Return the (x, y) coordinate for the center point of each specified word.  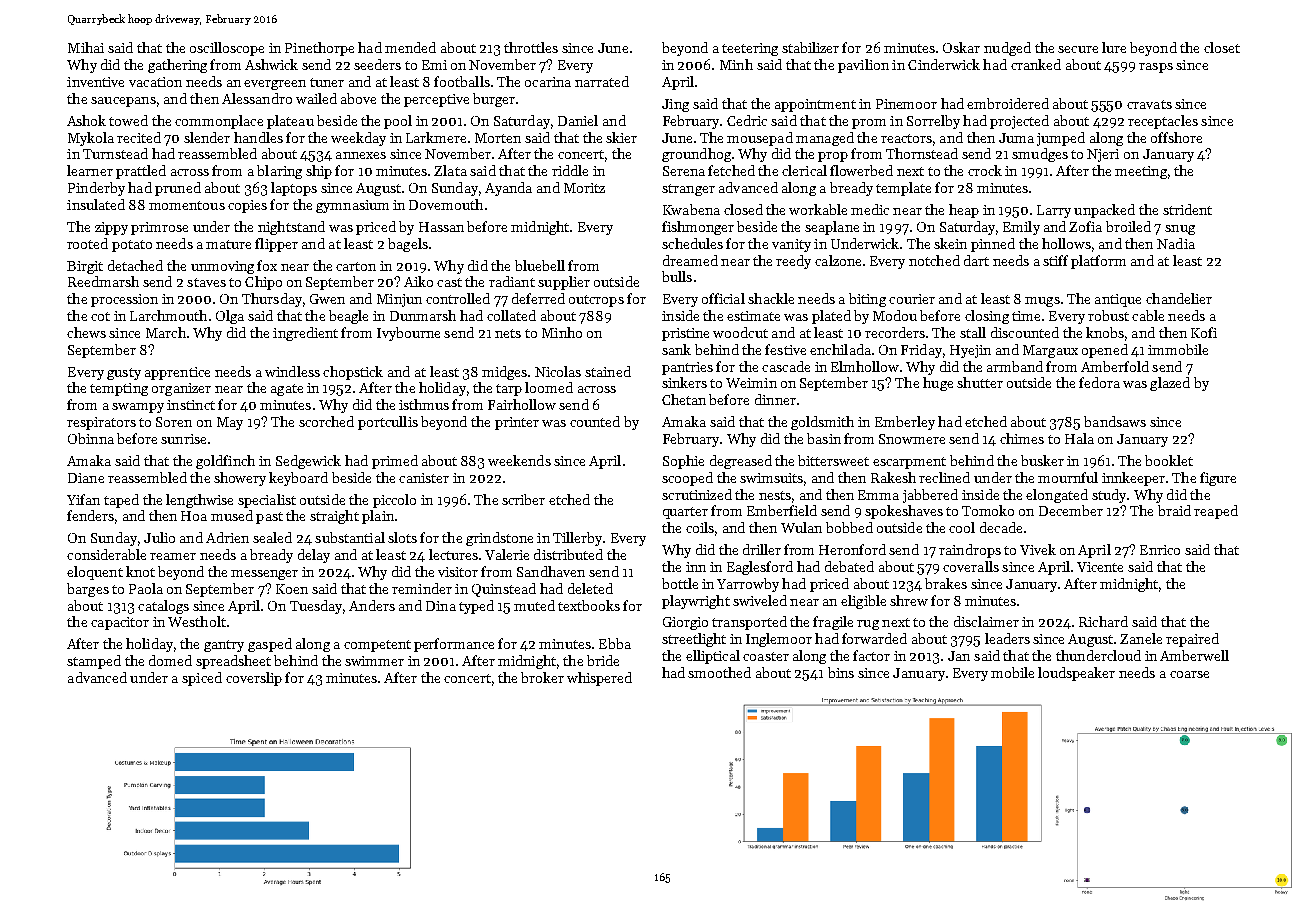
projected (1019, 122)
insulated (96, 204)
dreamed (690, 260)
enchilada (840, 349)
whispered (599, 679)
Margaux (1050, 351)
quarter (685, 513)
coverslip (254, 679)
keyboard (298, 479)
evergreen (275, 85)
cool (962, 527)
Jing (675, 105)
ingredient (305, 334)
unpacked (1104, 211)
